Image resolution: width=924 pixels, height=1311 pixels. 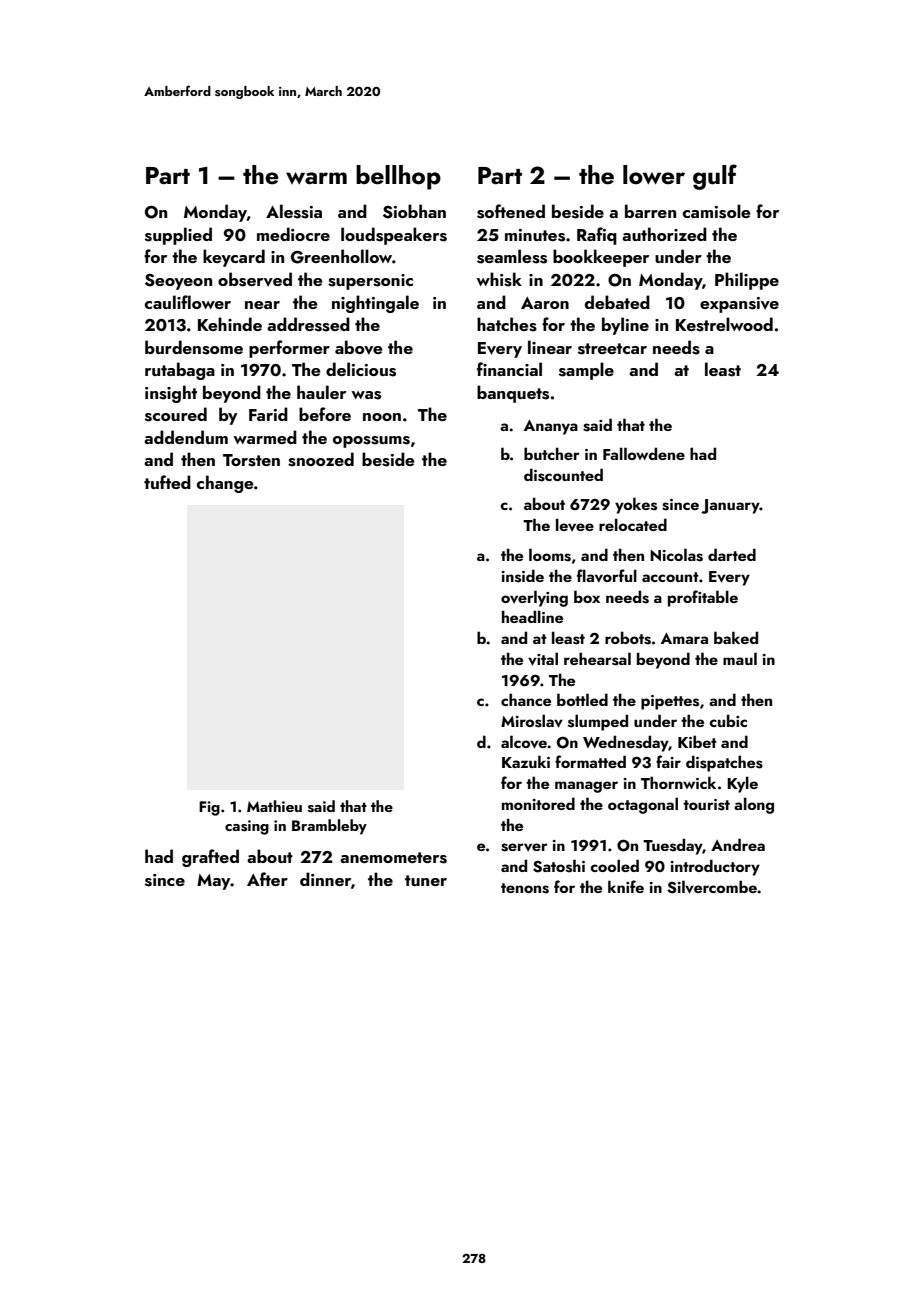 I want to click on pipettes, so click(x=670, y=702).
